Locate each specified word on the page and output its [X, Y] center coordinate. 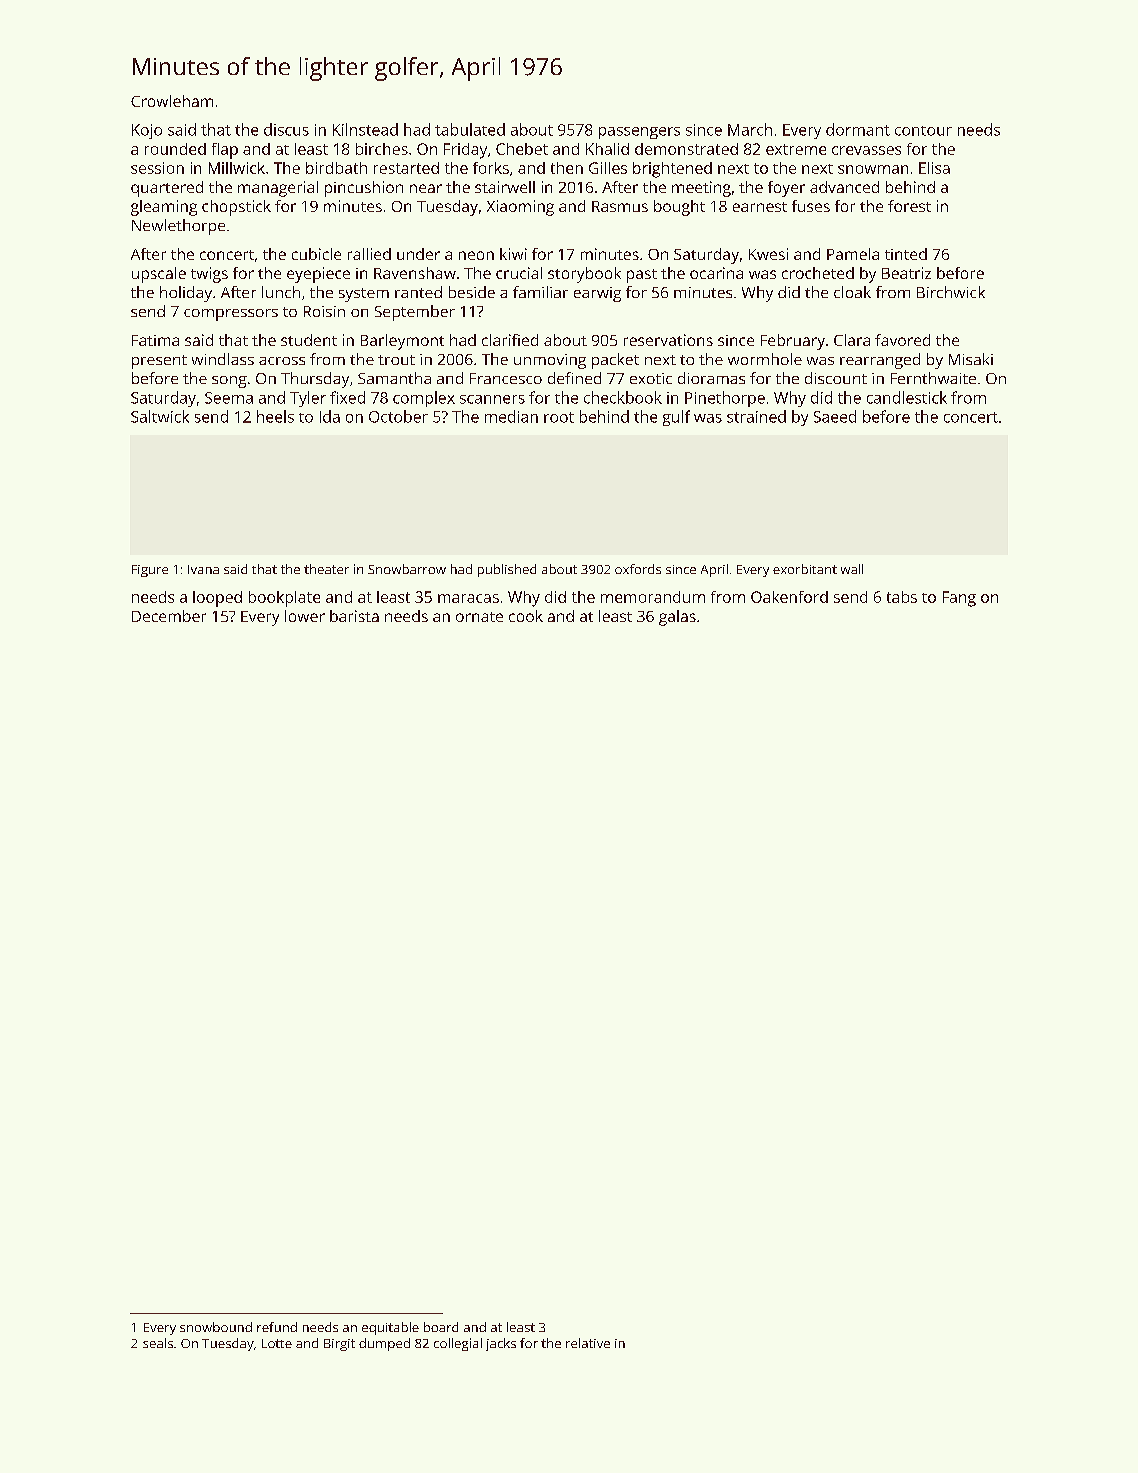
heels [275, 416]
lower [305, 616]
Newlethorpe [178, 227]
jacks [501, 1344]
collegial [458, 1344]
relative [588, 1343]
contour [923, 131]
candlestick [907, 397]
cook [526, 616]
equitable [390, 1328]
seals [158, 1343]
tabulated [470, 129]
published [507, 570]
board [441, 1327]
